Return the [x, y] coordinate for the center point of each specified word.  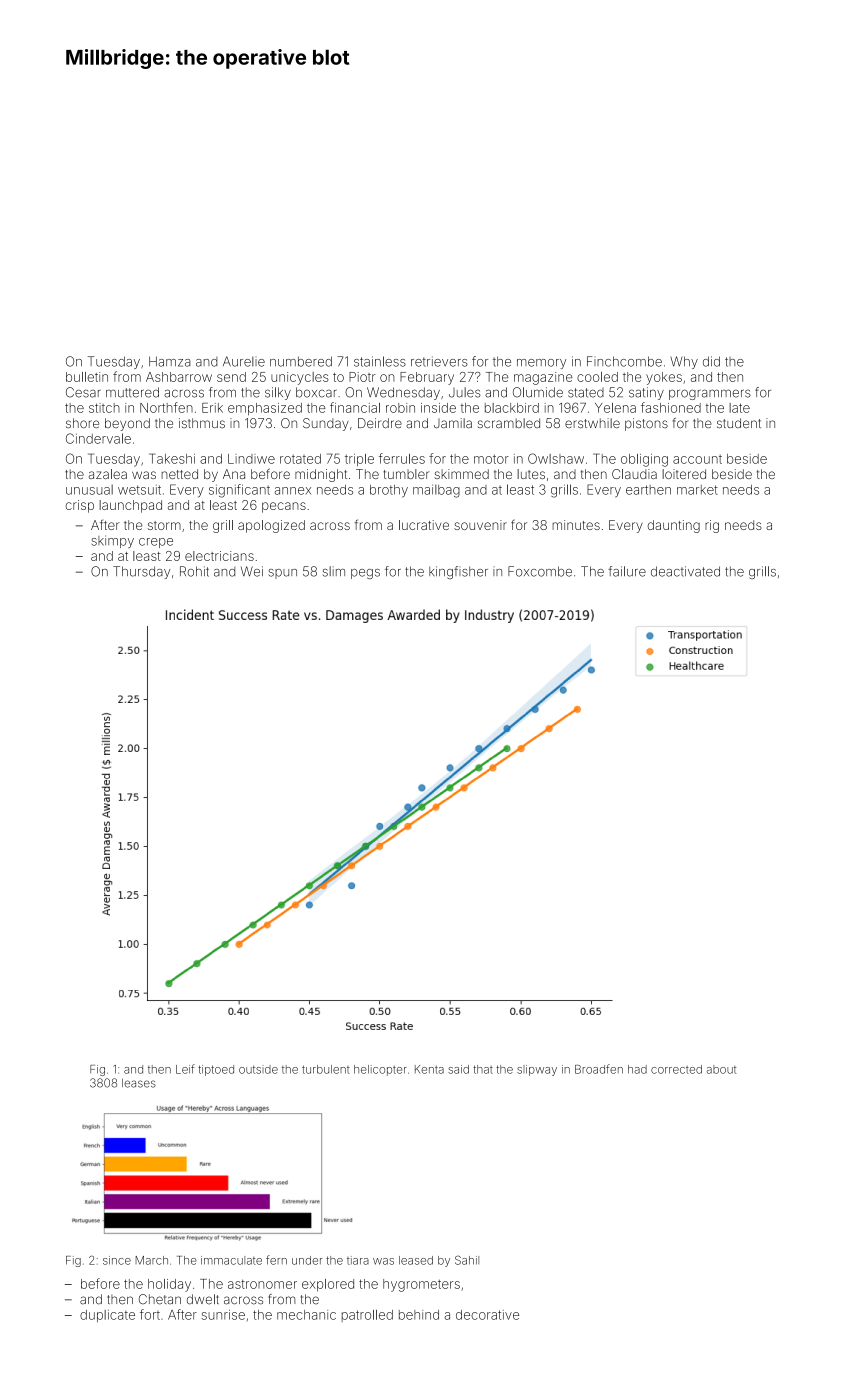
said [458, 1069]
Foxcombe [540, 571]
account [697, 459]
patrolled [367, 1316]
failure [627, 571]
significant [239, 491]
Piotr [362, 377]
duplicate [107, 1316]
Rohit [194, 571]
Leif [185, 1069]
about [722, 1069]
